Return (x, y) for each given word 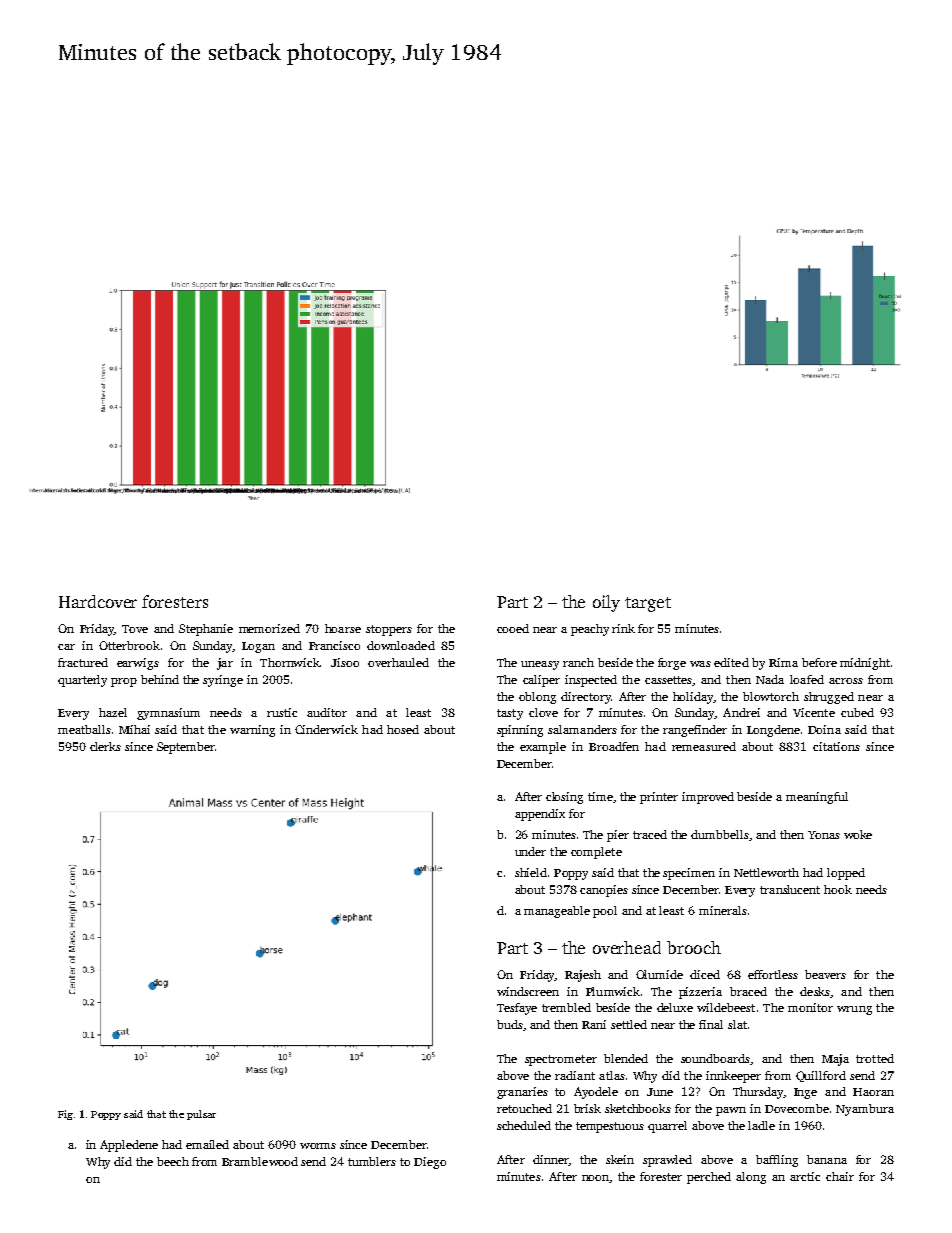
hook (838, 889)
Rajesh (583, 976)
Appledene (129, 1146)
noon (595, 1178)
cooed (513, 628)
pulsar (201, 1115)
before (819, 662)
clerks (105, 746)
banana (827, 1159)
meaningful (817, 798)
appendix (540, 815)
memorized (269, 628)
